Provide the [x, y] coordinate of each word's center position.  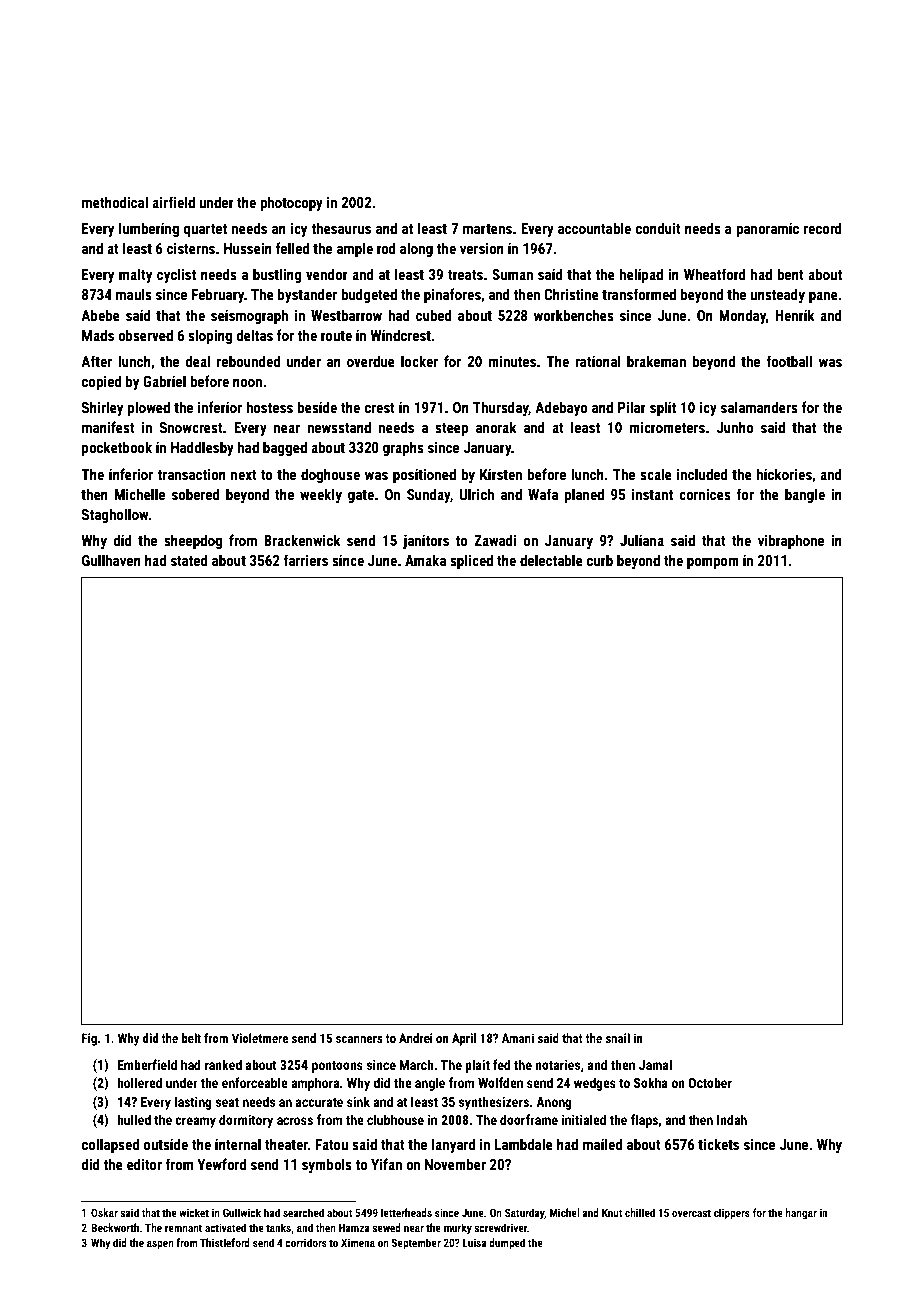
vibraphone [791, 541]
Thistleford [225, 1242]
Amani [518, 1038]
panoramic [767, 230]
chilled [640, 1212]
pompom [713, 563]
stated [189, 560]
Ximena [358, 1242]
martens [487, 229]
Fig [89, 1039]
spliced [471, 561]
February [218, 295]
